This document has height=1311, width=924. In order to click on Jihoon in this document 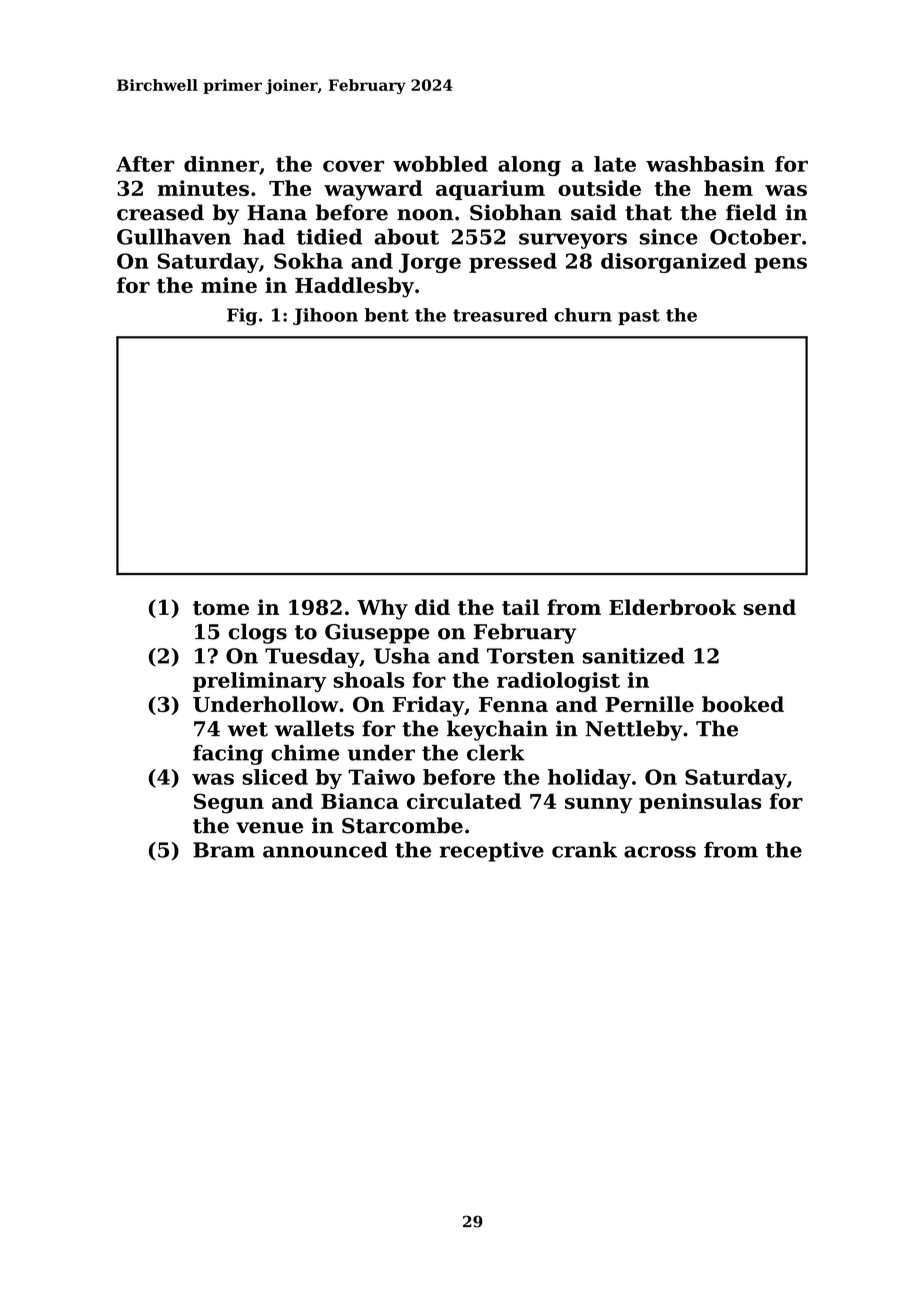, I will do `click(325, 316)`.
